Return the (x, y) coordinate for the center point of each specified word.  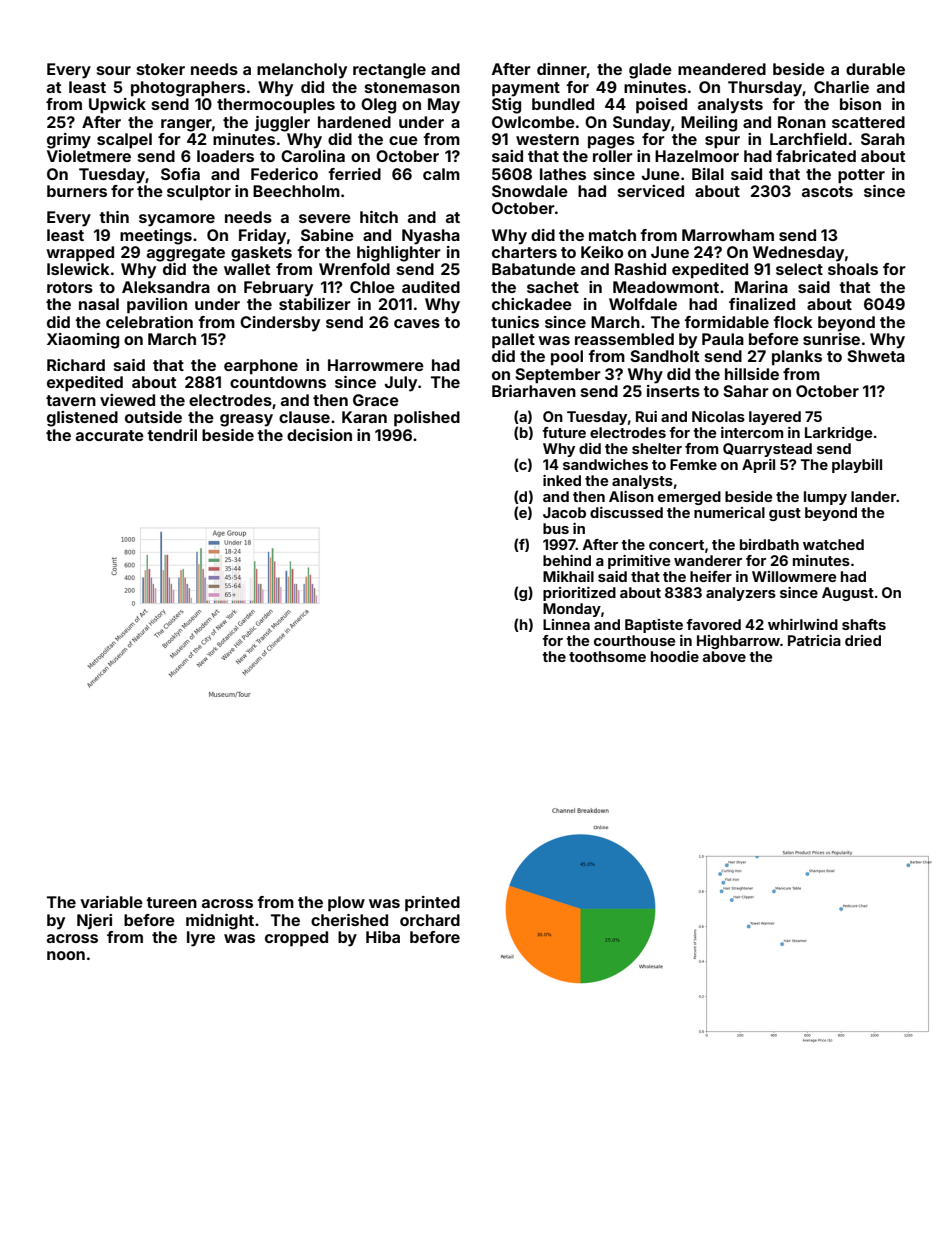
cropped (296, 939)
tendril (172, 435)
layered (775, 418)
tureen (171, 902)
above (724, 656)
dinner (562, 70)
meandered (722, 69)
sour (114, 70)
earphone (261, 367)
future (564, 432)
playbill (857, 466)
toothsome (607, 656)
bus (556, 528)
